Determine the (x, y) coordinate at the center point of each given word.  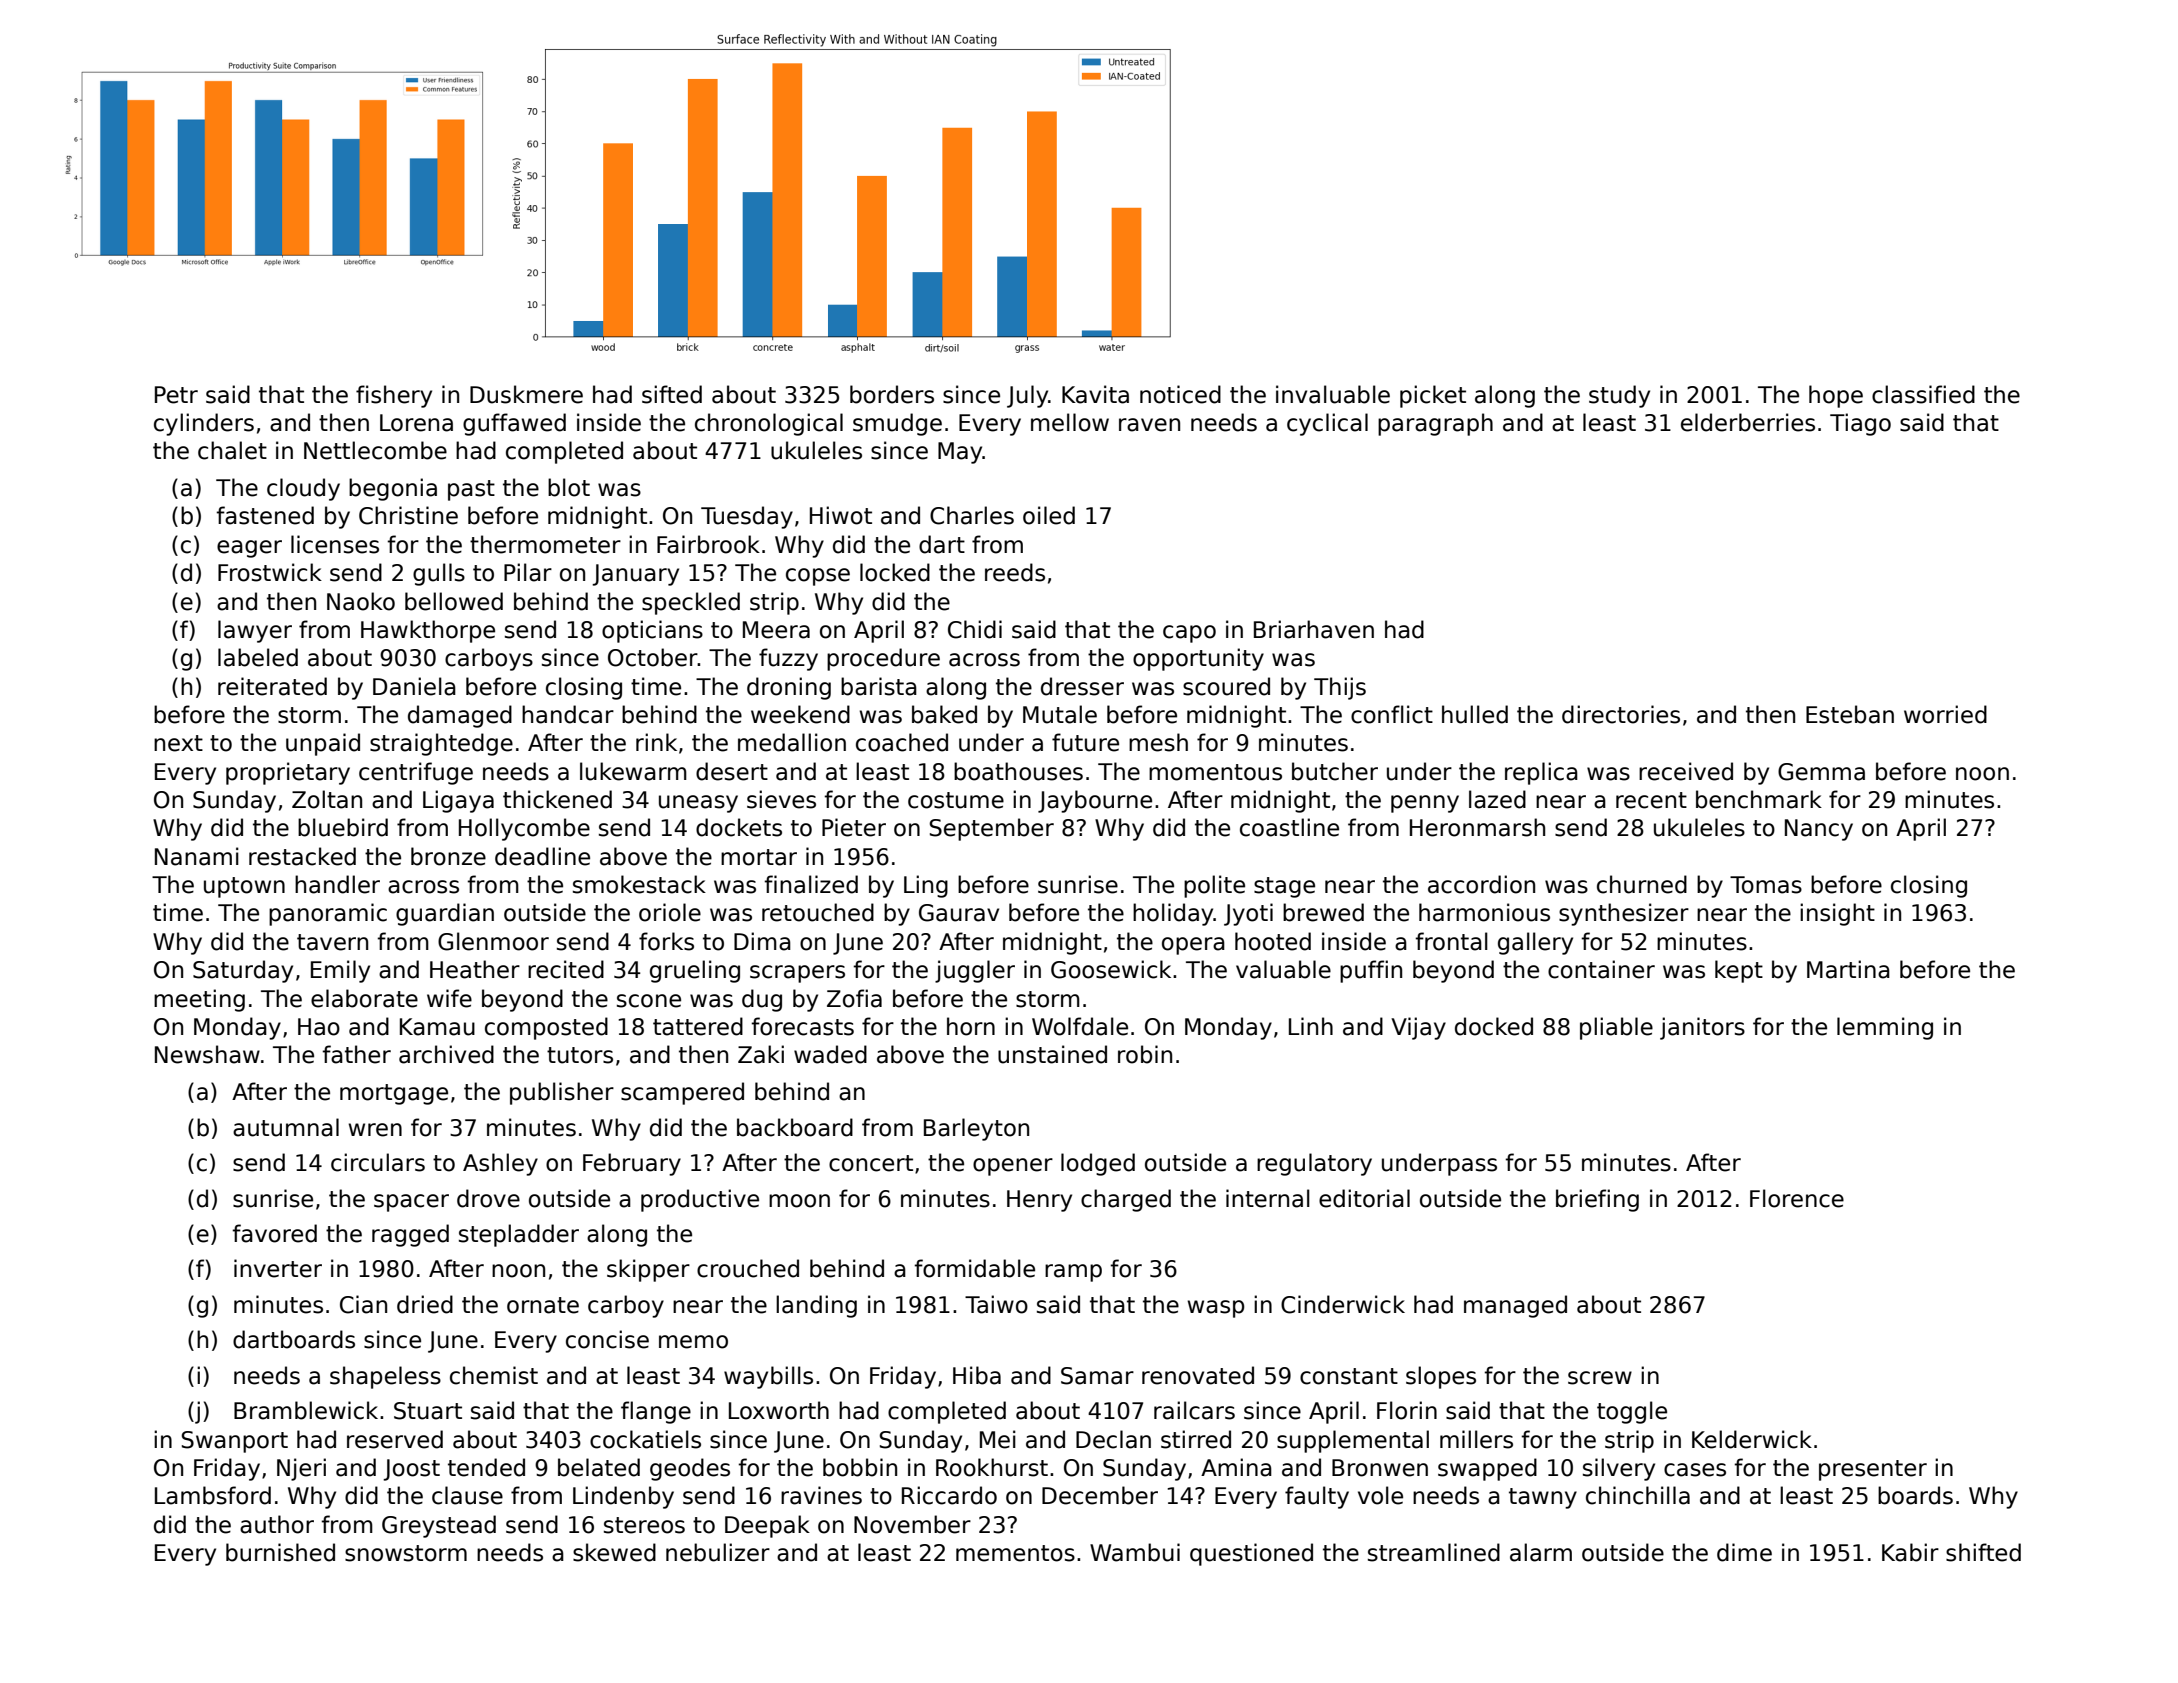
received (1686, 771)
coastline (1289, 827)
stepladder (519, 1235)
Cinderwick (1343, 1304)
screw (1600, 1378)
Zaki (761, 1054)
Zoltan (327, 799)
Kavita (1095, 394)
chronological (769, 424)
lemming (1885, 1028)
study (1619, 396)
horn (971, 1026)
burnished (280, 1552)
